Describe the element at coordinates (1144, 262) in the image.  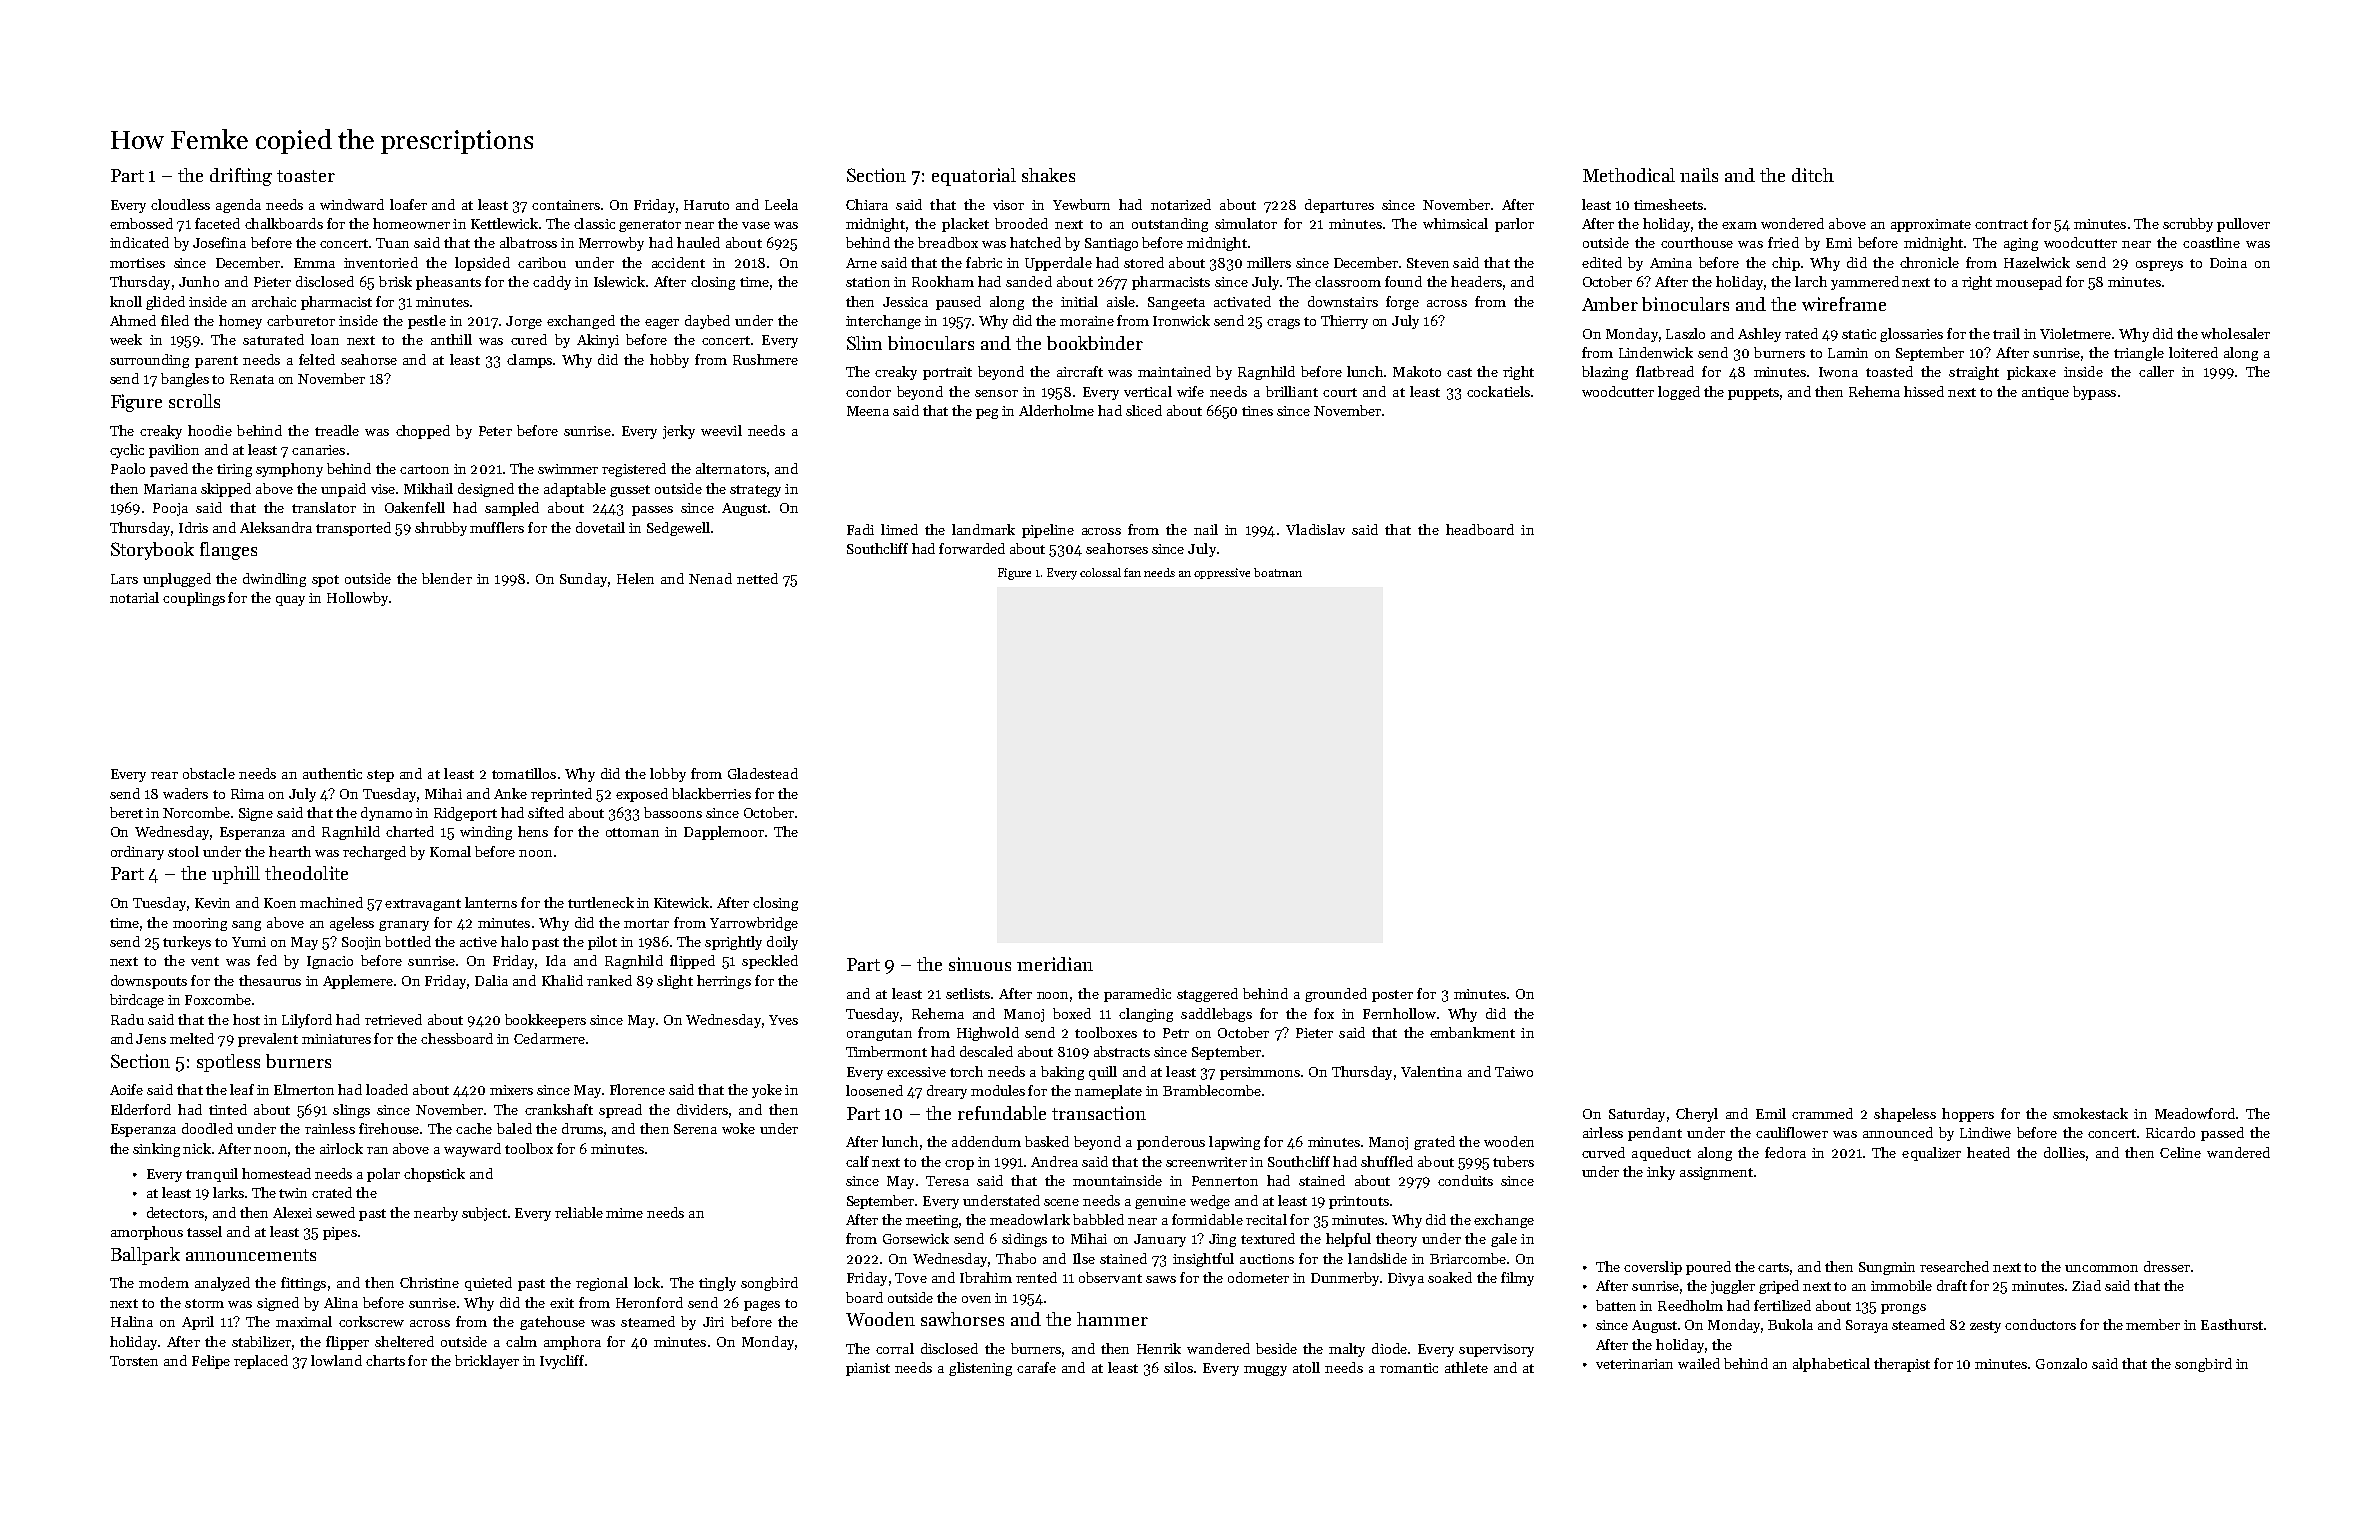
I see `stored` at that location.
